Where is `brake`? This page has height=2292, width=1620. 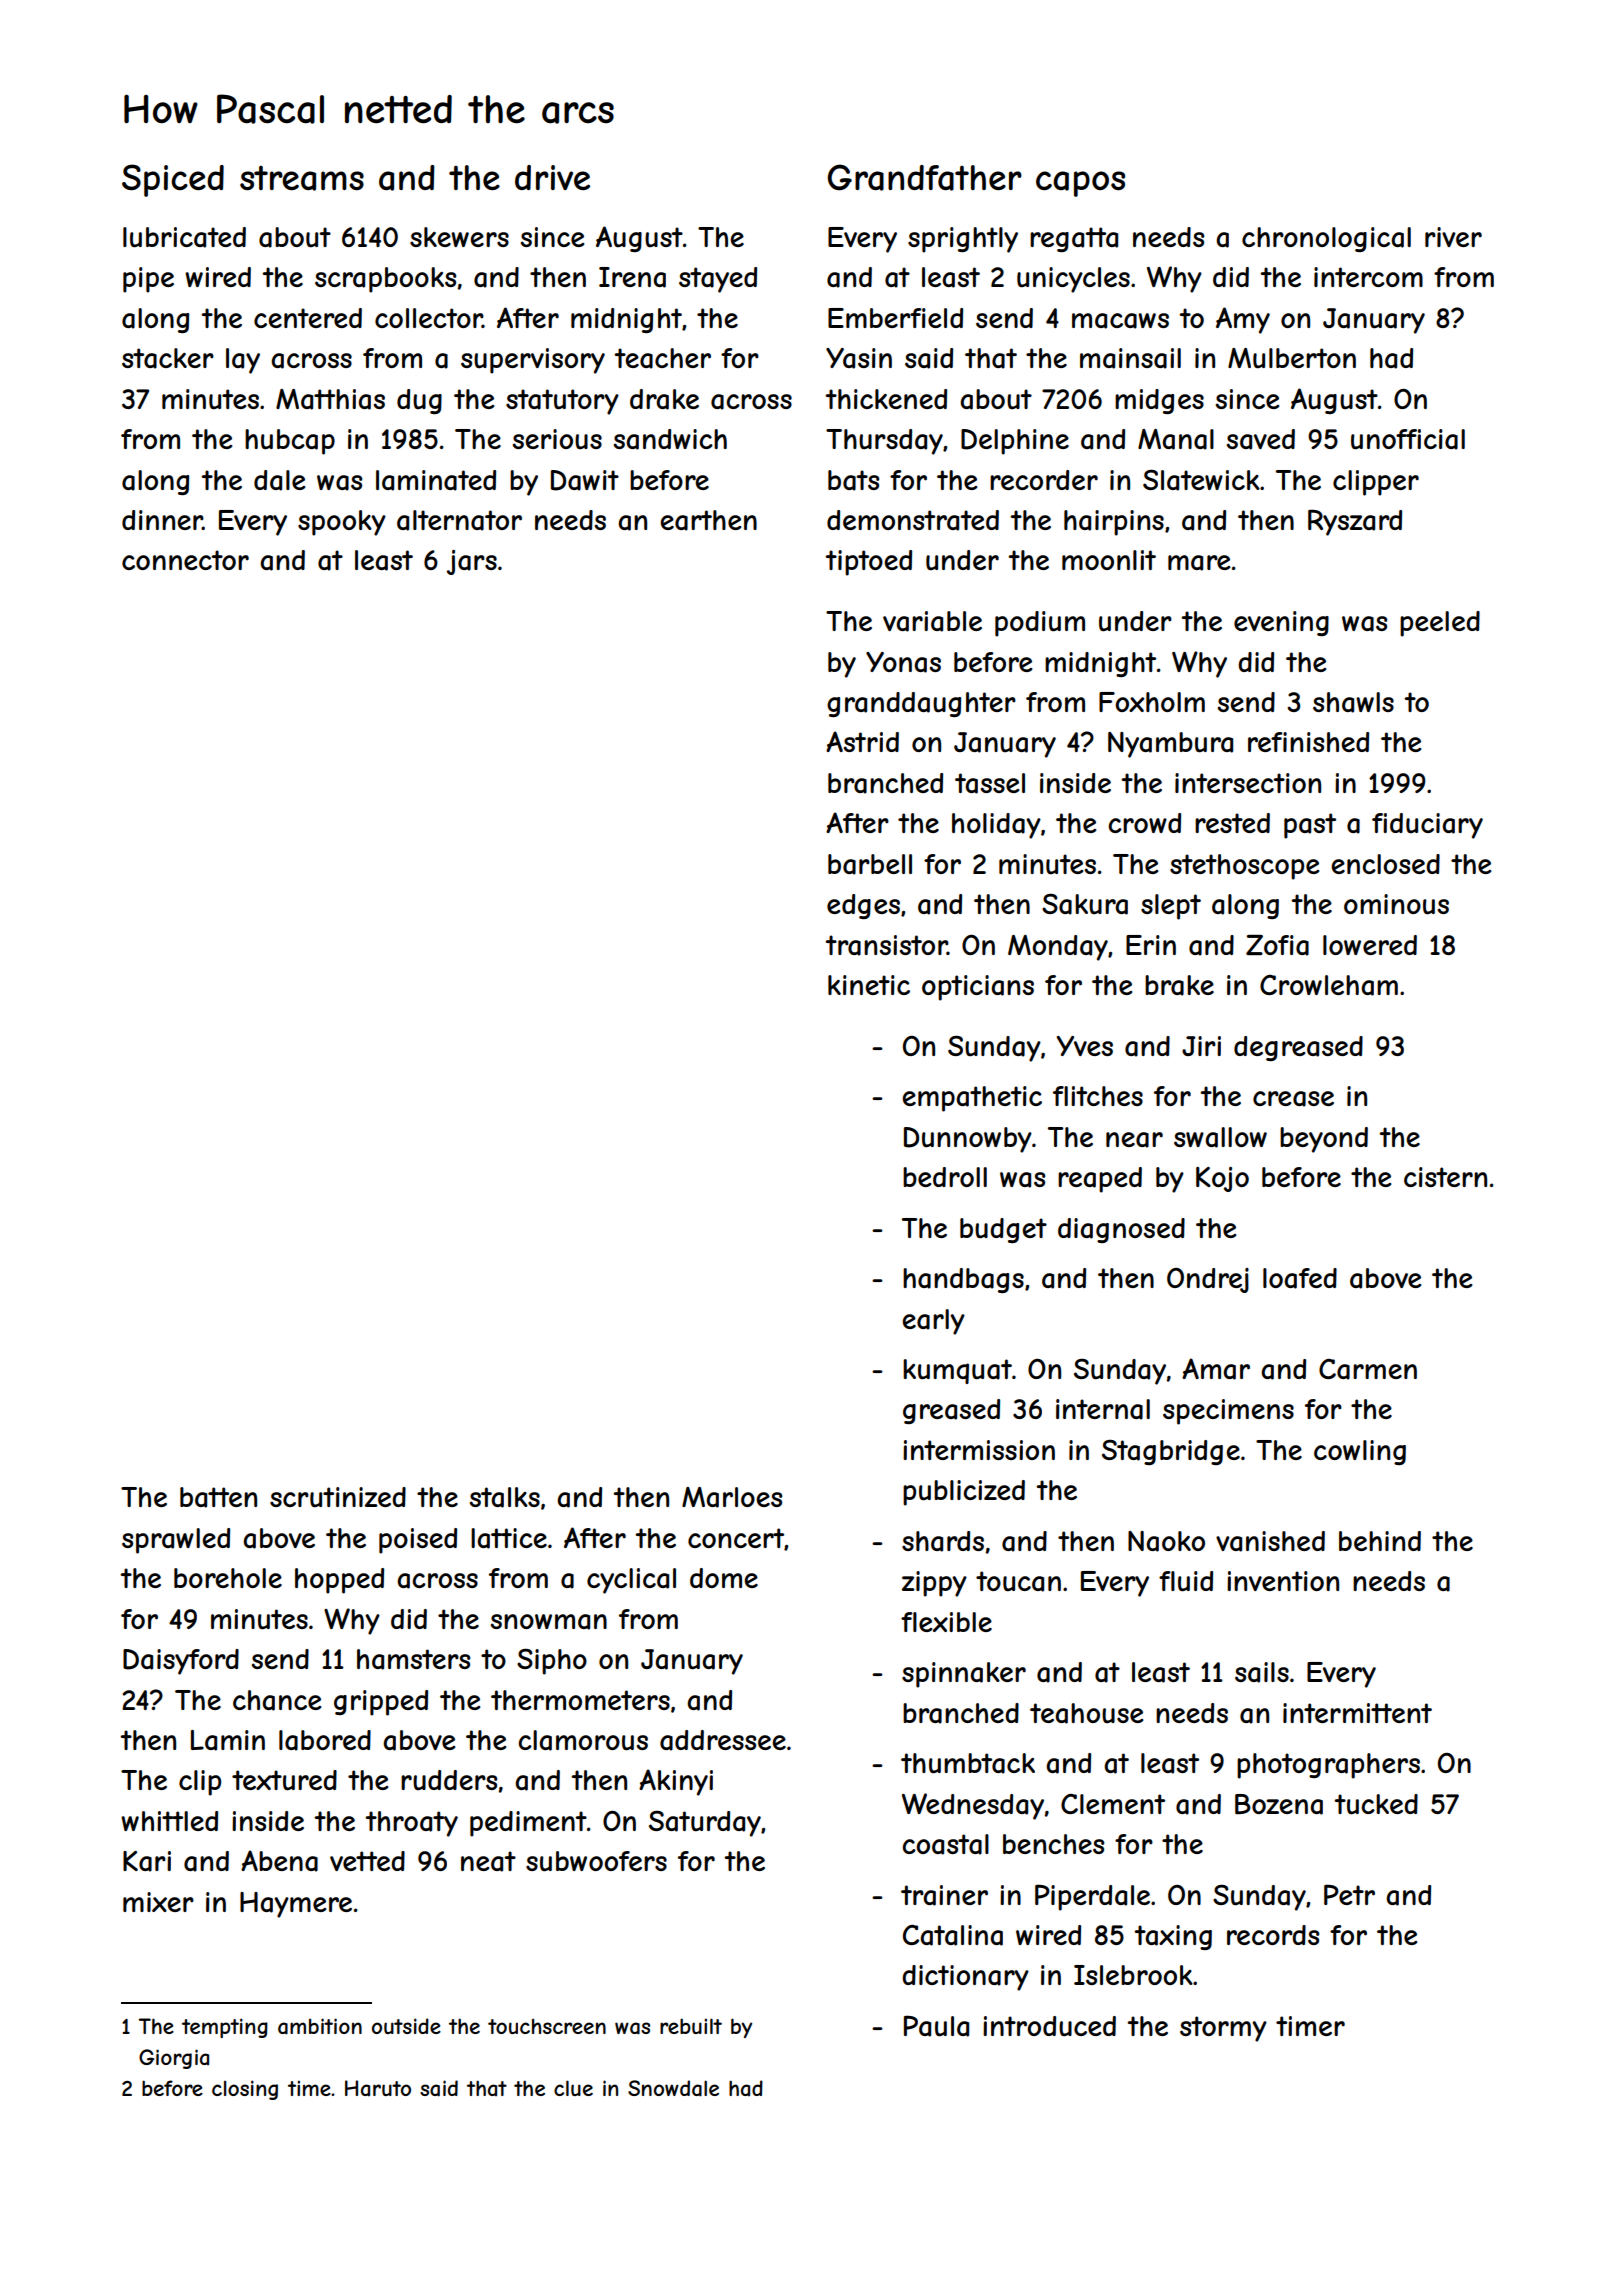
brake is located at coordinates (1179, 985).
